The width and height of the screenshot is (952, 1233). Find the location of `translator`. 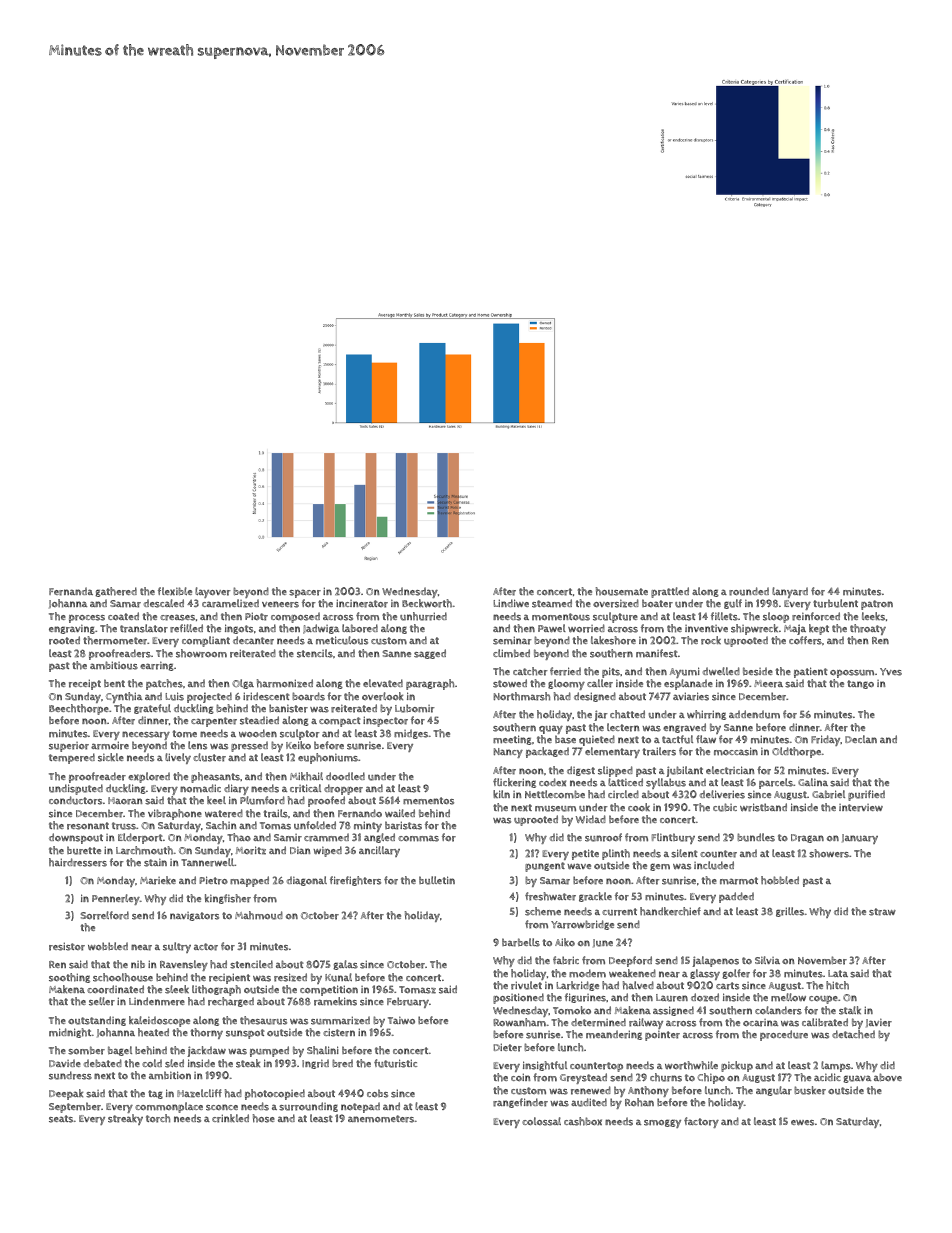

translator is located at coordinates (144, 628).
